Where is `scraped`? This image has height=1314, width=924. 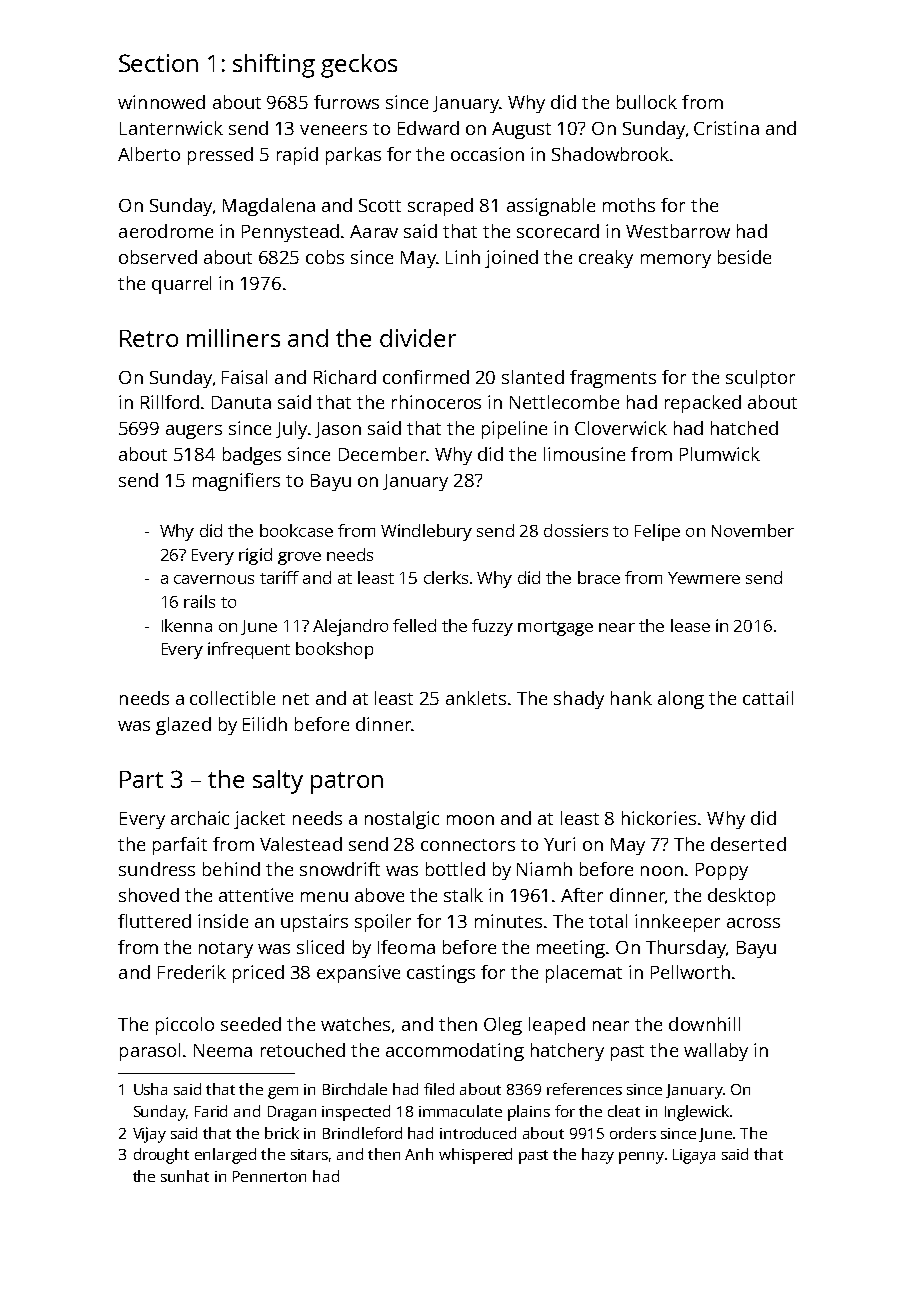
scraped is located at coordinates (440, 207).
